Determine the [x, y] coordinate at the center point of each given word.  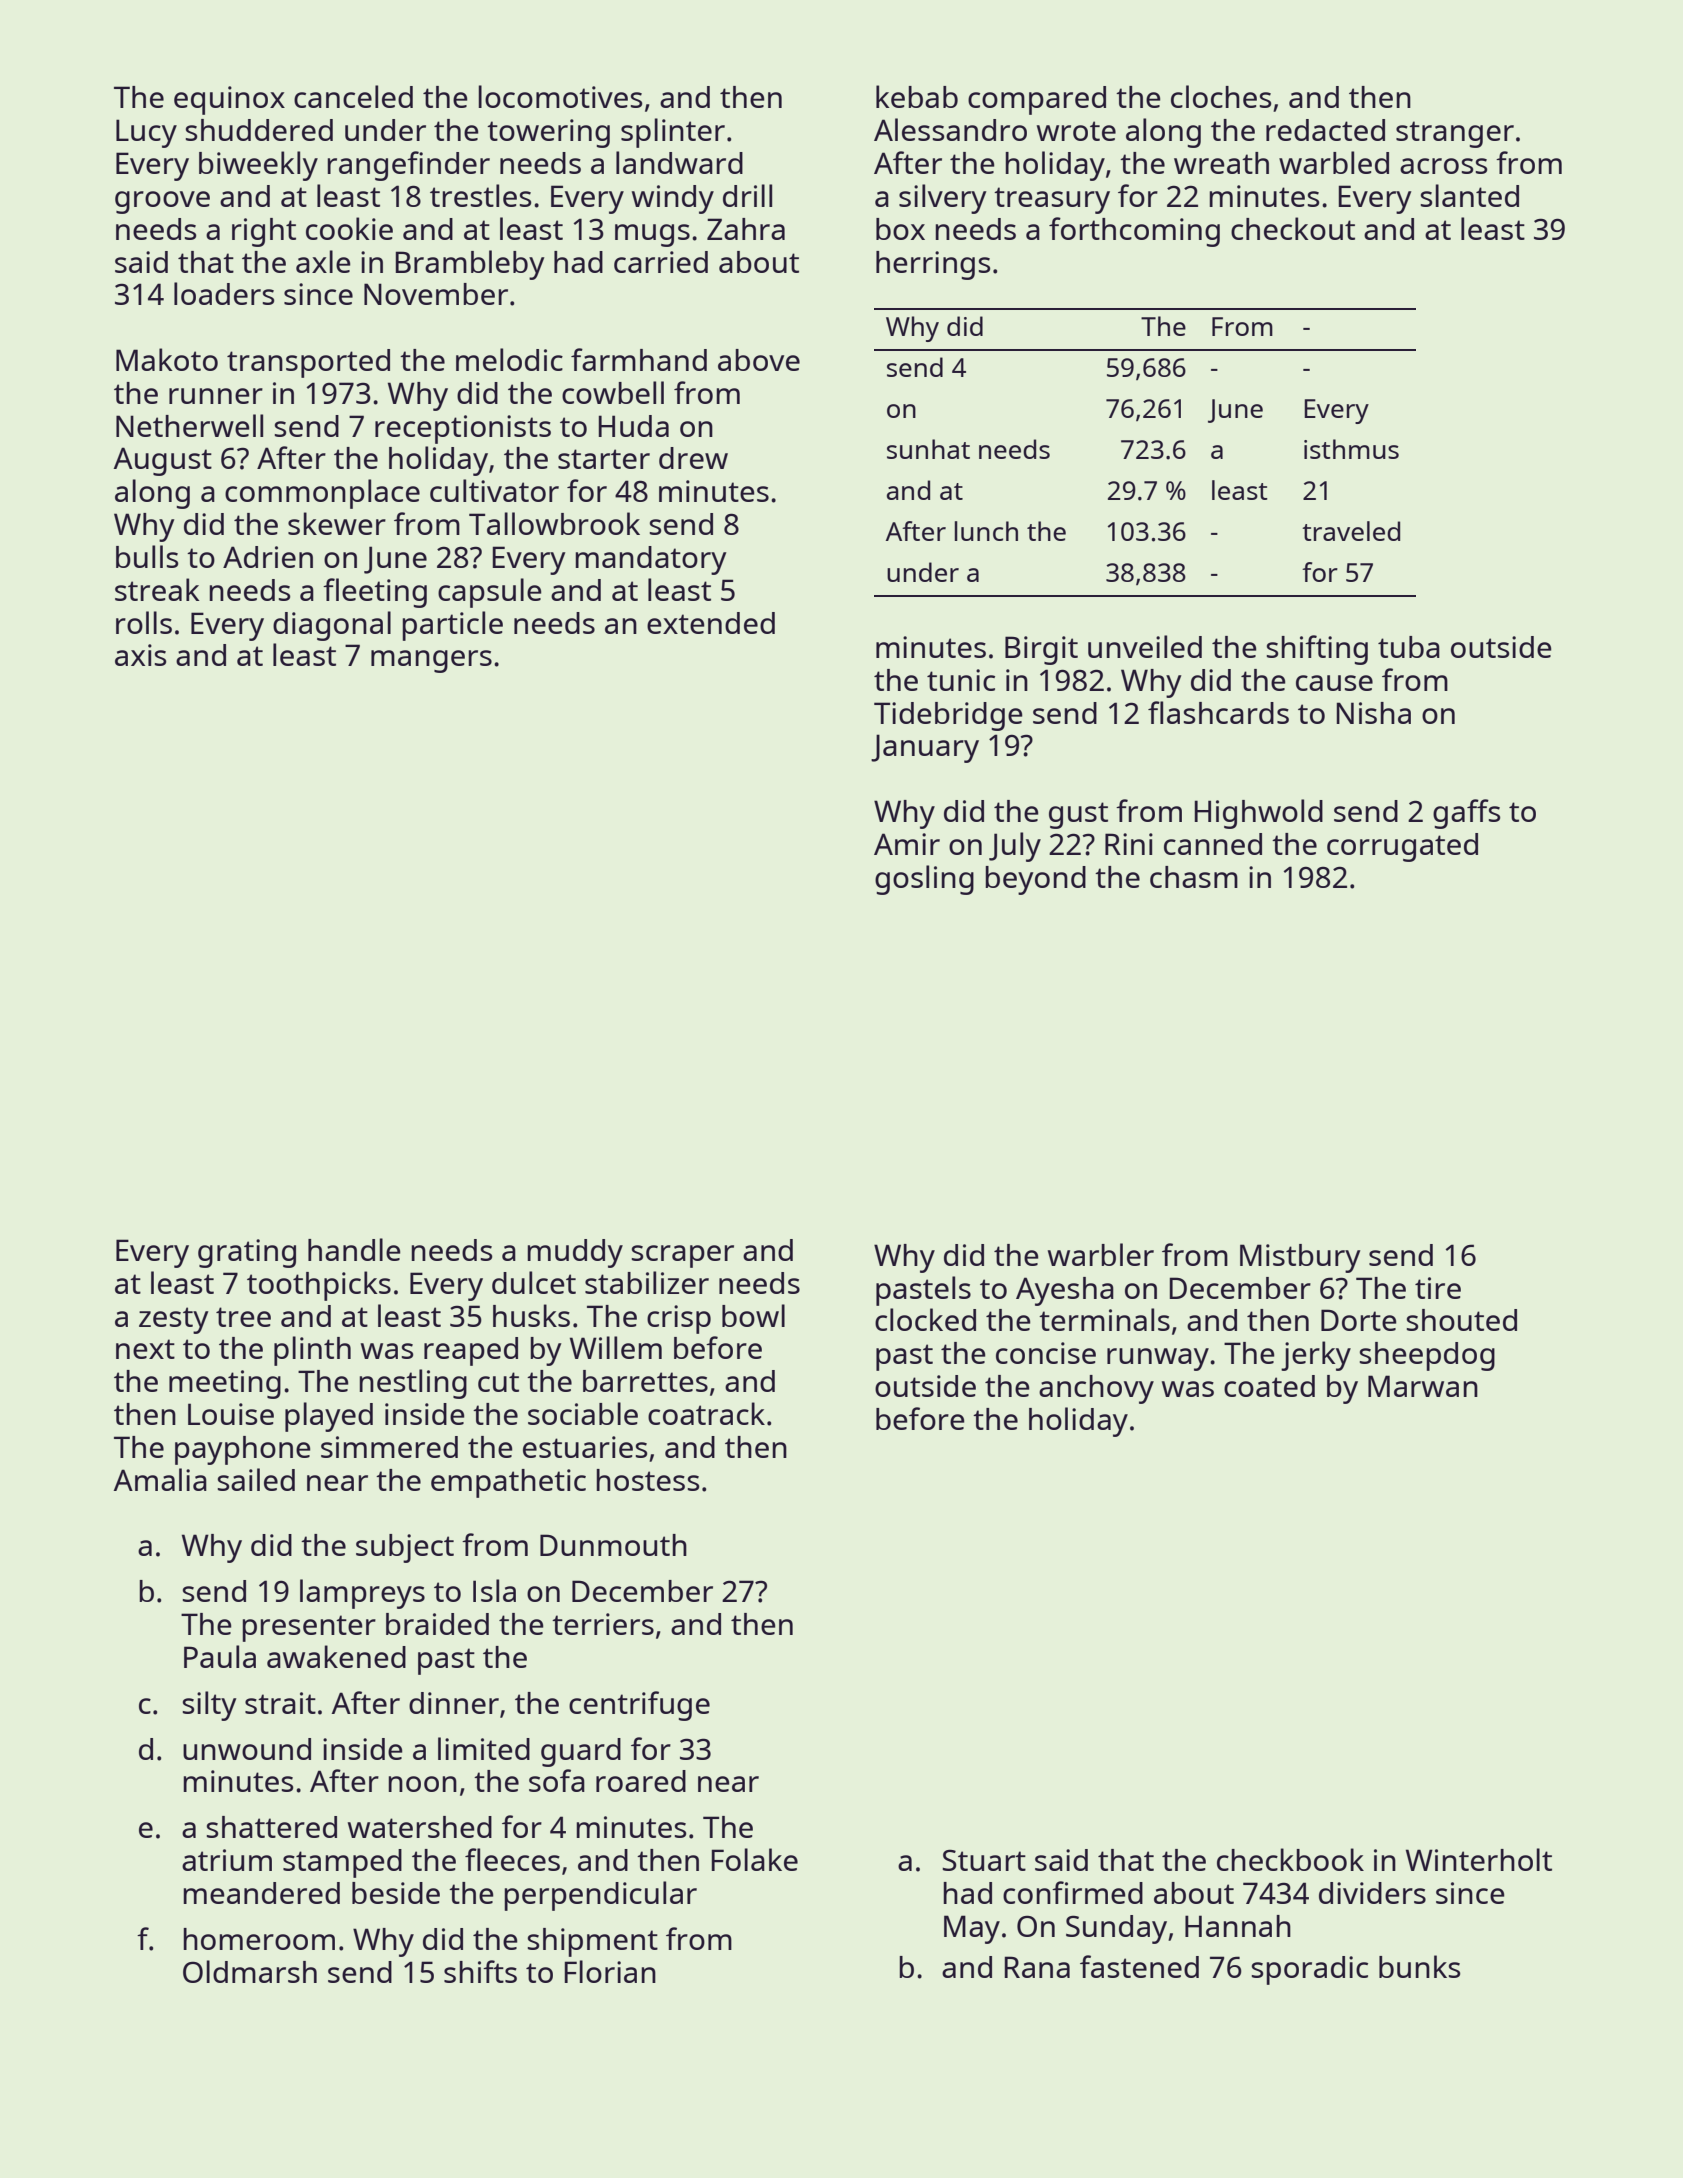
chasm [1194, 877]
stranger [1455, 134]
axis [141, 655]
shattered [272, 1827]
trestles [481, 195]
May [972, 1929]
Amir [907, 844]
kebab [917, 96]
